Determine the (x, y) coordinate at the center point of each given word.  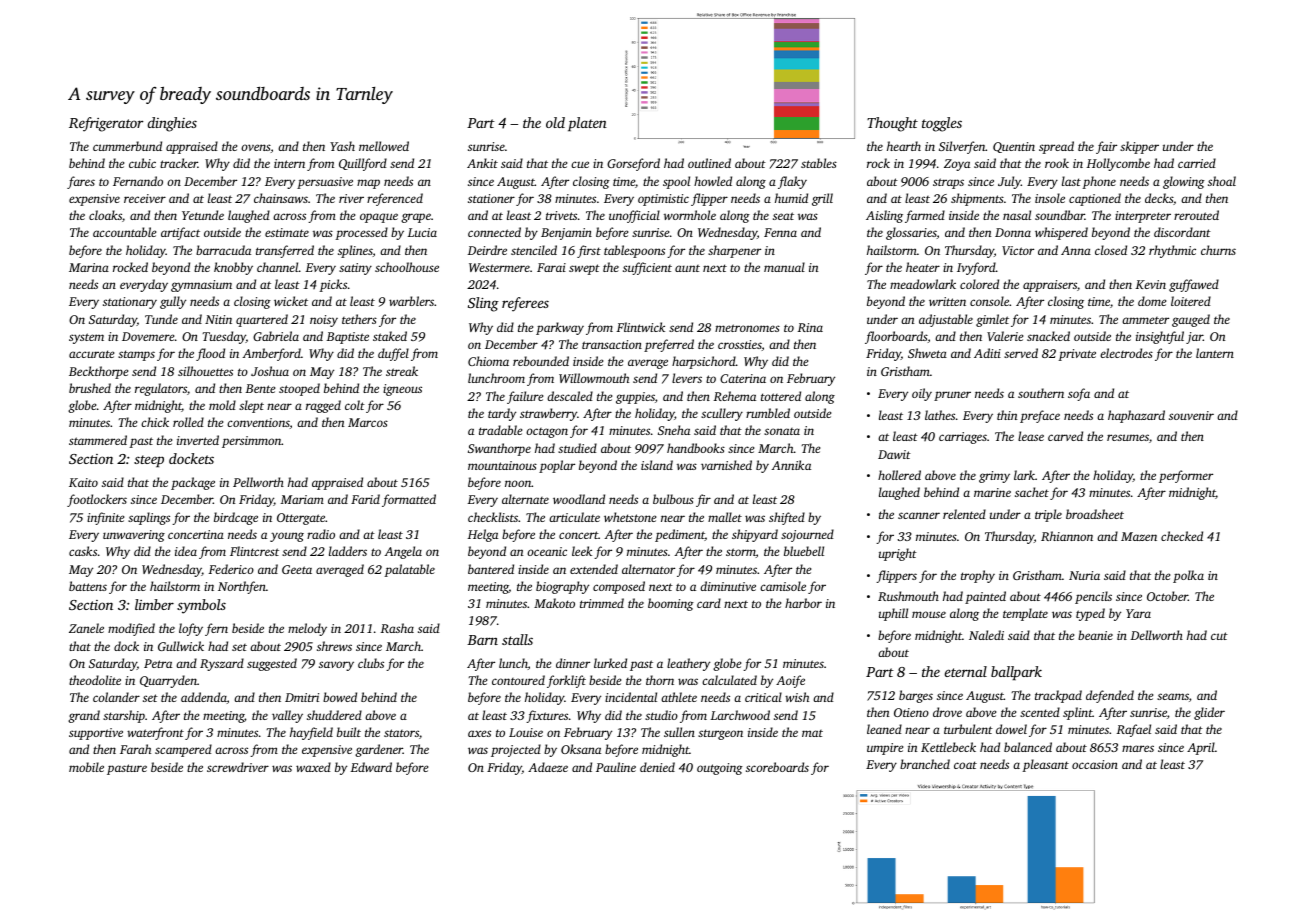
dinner (573, 663)
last (1071, 181)
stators (401, 733)
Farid (365, 499)
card (709, 603)
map (368, 184)
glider (1209, 713)
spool (676, 182)
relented (964, 514)
